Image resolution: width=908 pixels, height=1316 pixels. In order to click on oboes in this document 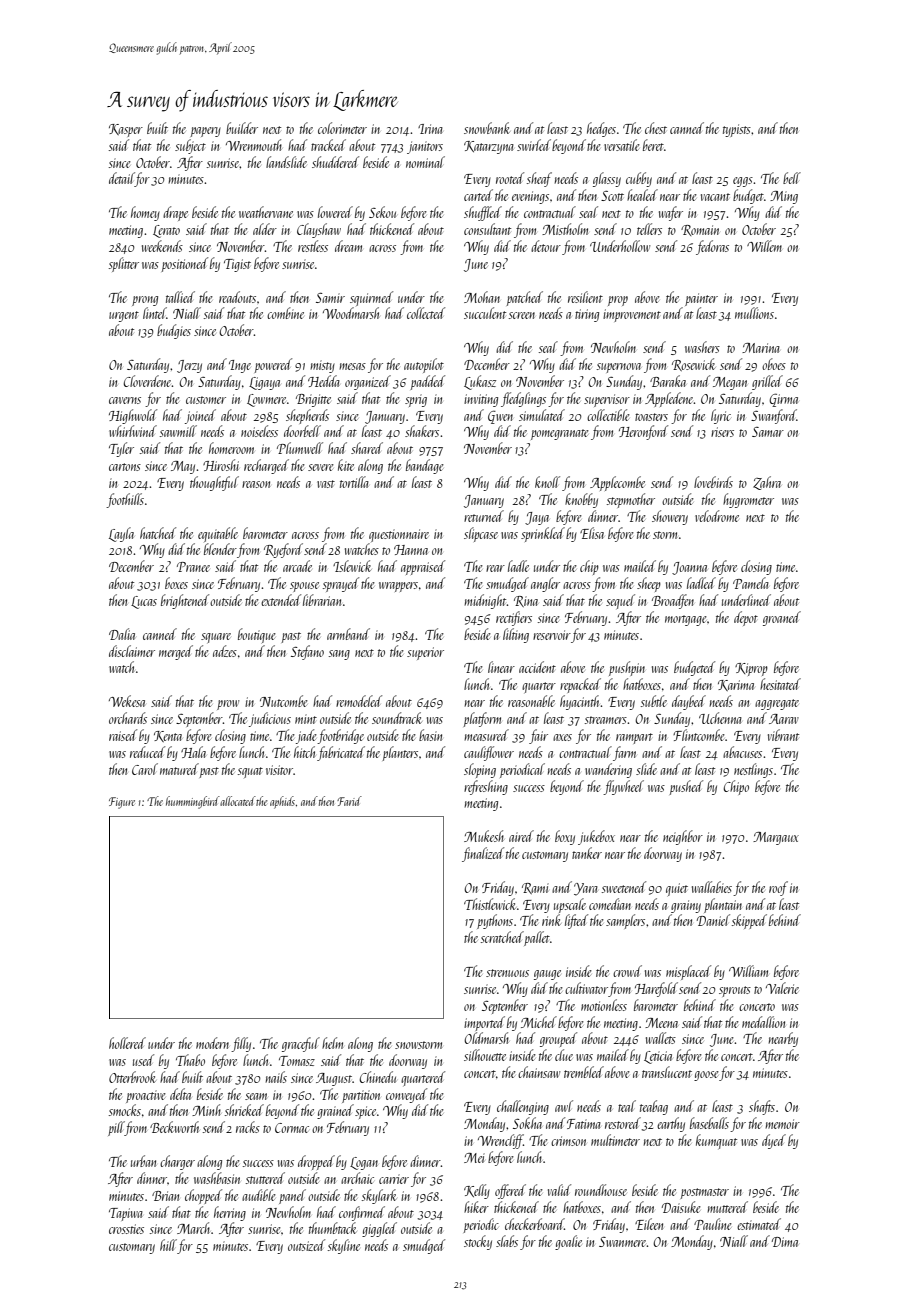, I will do `click(774, 364)`.
